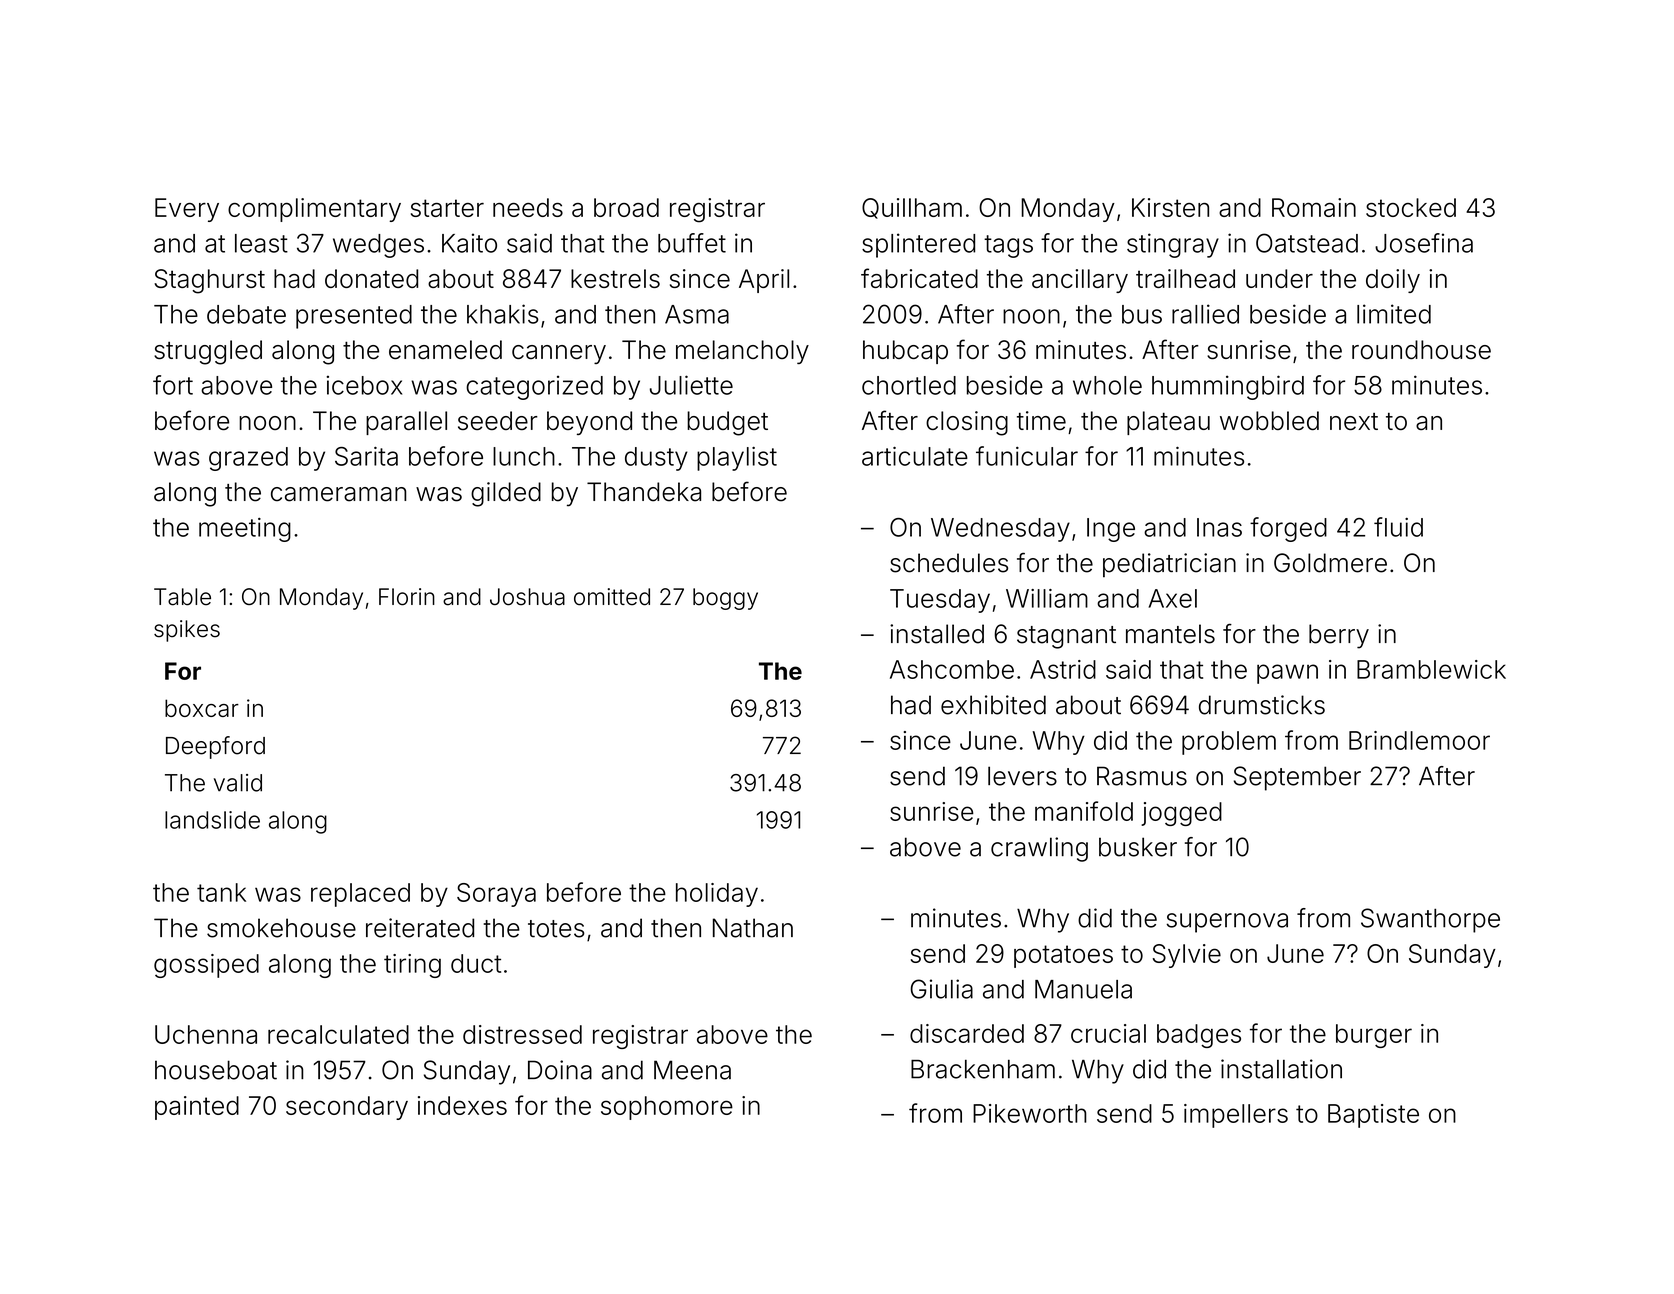 The height and width of the image is (1294, 1674). What do you see at coordinates (347, 1108) in the image?
I see `secondary` at bounding box center [347, 1108].
